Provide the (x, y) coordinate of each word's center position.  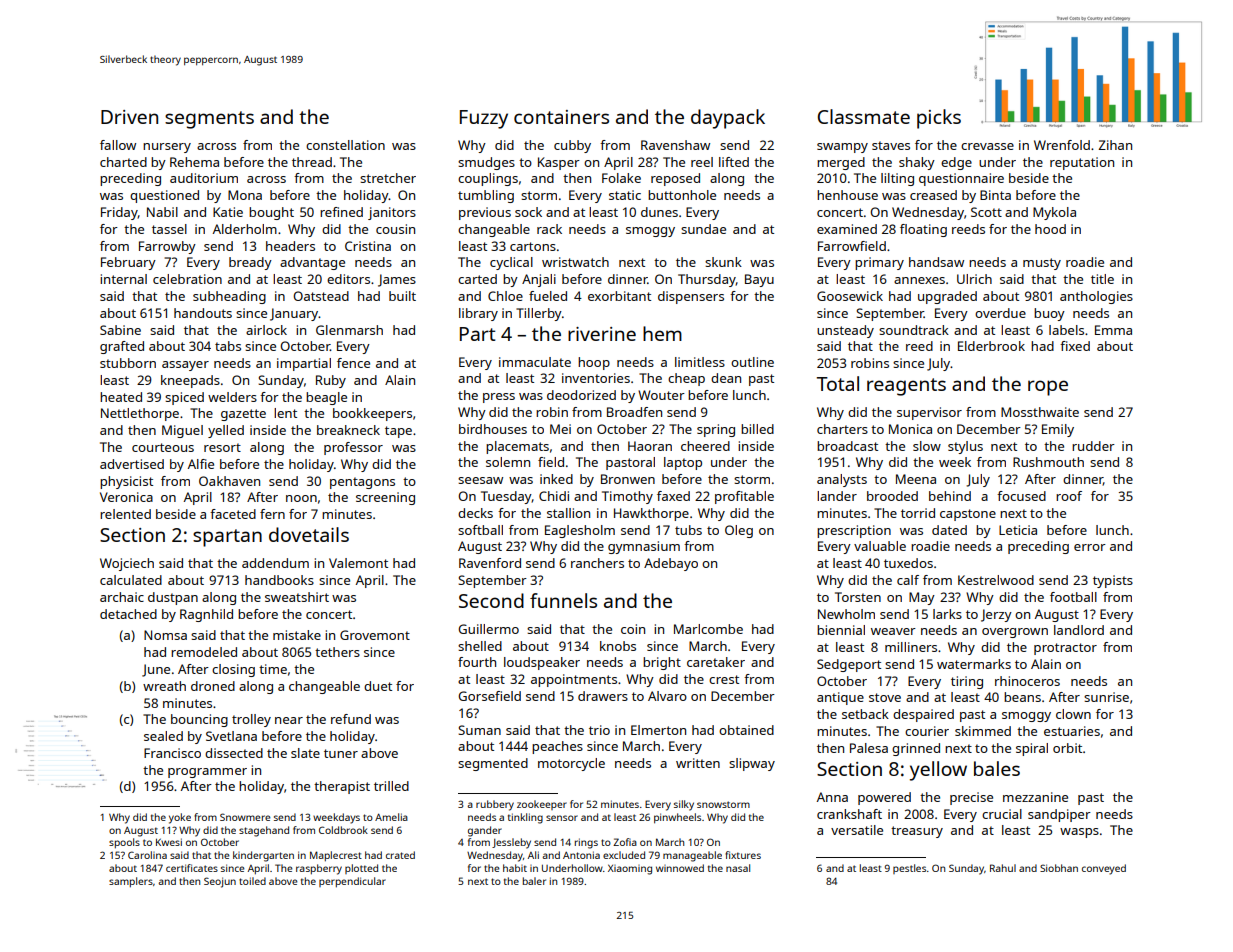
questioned (164, 196)
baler (534, 881)
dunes (659, 212)
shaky (917, 163)
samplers (131, 882)
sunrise (1106, 697)
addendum (275, 563)
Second (491, 600)
